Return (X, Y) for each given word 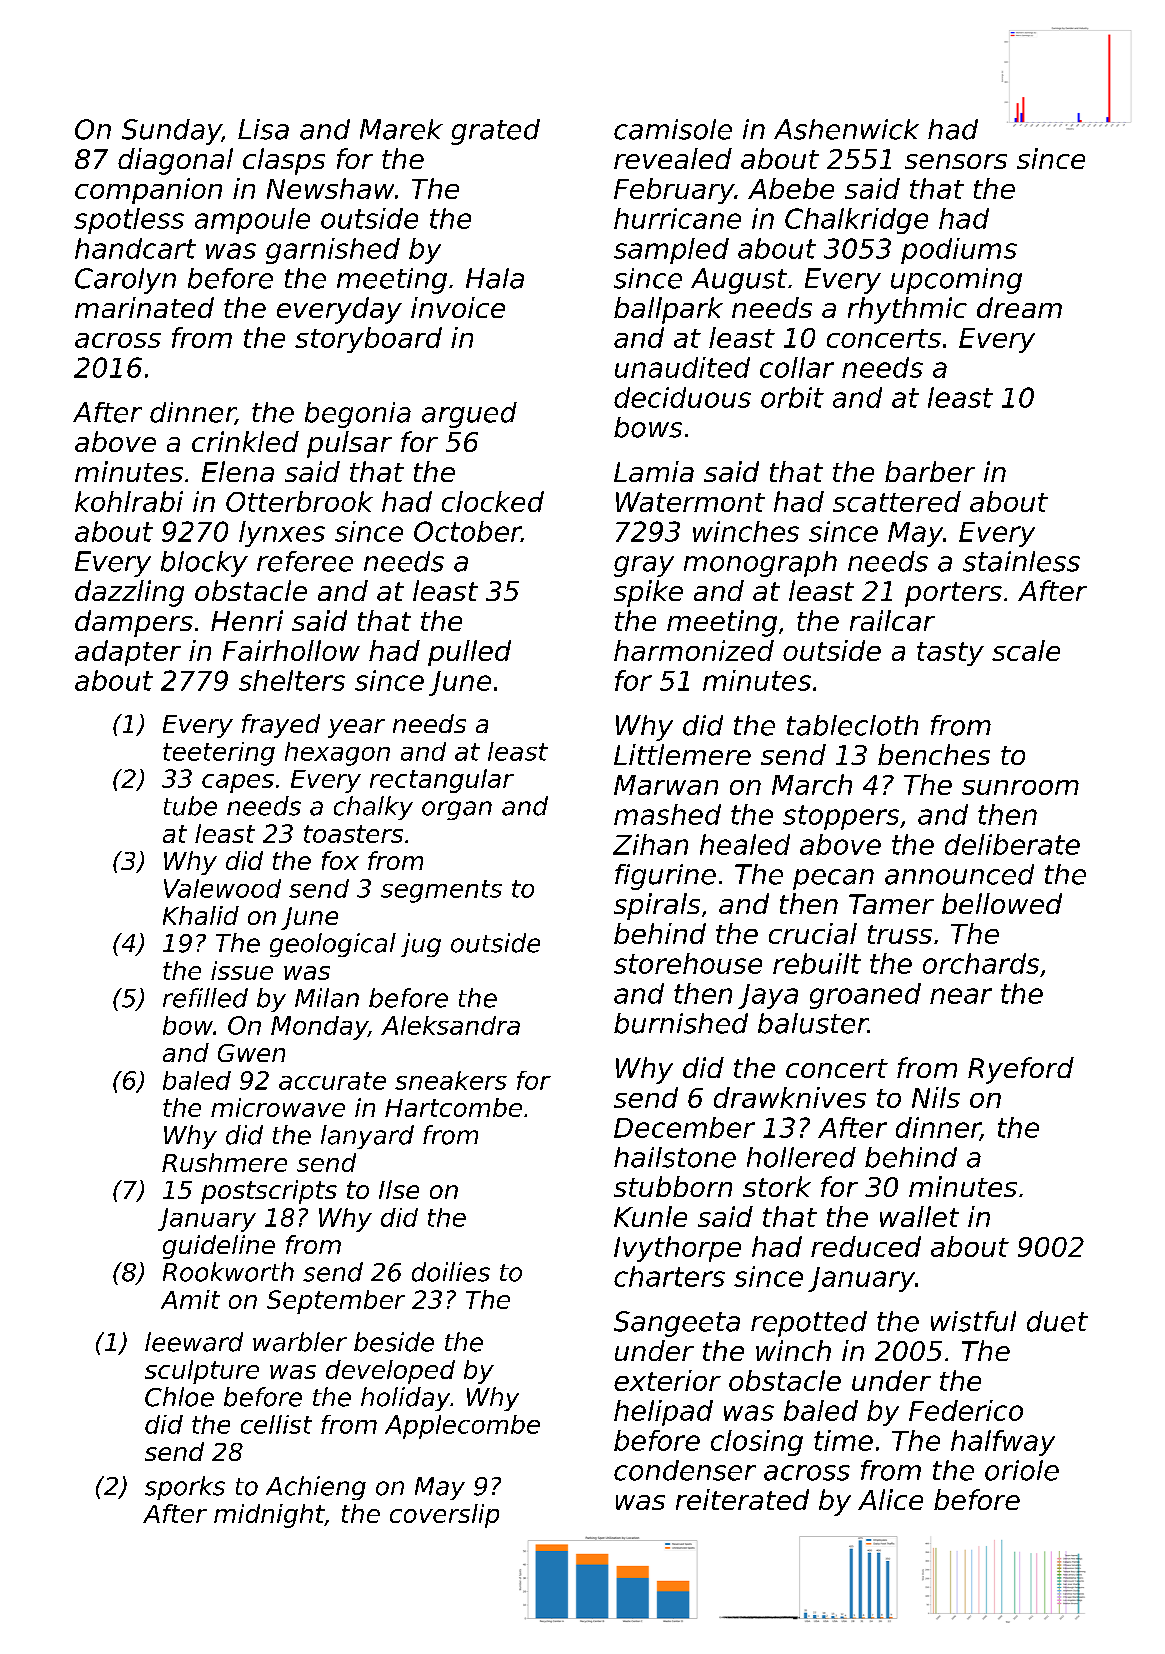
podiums (959, 251)
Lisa (263, 129)
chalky (373, 808)
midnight (269, 1516)
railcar (892, 620)
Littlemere (682, 754)
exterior (667, 1380)
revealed (673, 158)
